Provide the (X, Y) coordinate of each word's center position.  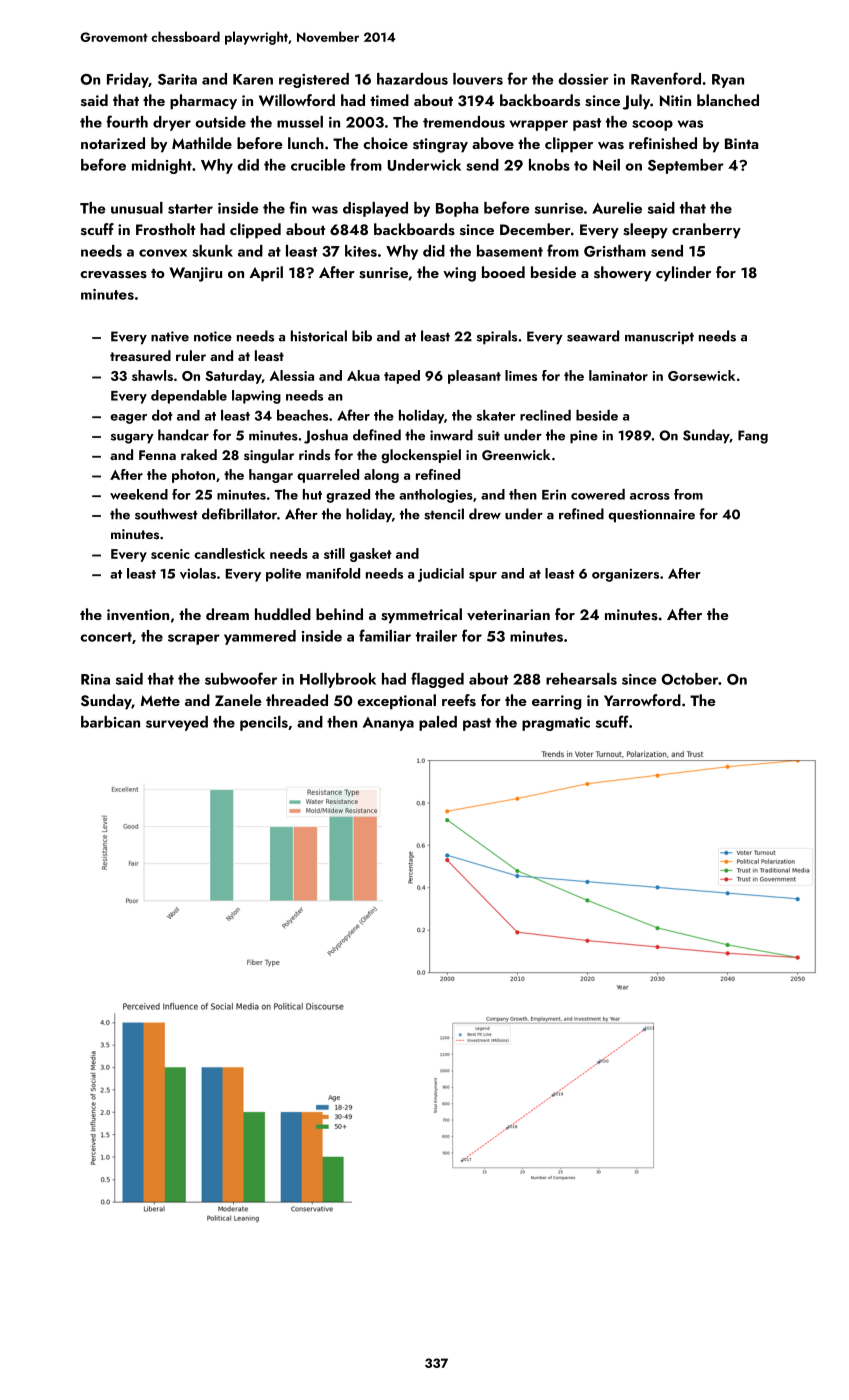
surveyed (177, 723)
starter (190, 209)
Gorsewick (701, 375)
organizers (625, 575)
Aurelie (617, 208)
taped (402, 377)
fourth (127, 121)
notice (213, 336)
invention (138, 615)
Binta (741, 143)
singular (269, 456)
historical (319, 336)
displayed (375, 209)
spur (483, 577)
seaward (593, 336)
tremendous (464, 122)
